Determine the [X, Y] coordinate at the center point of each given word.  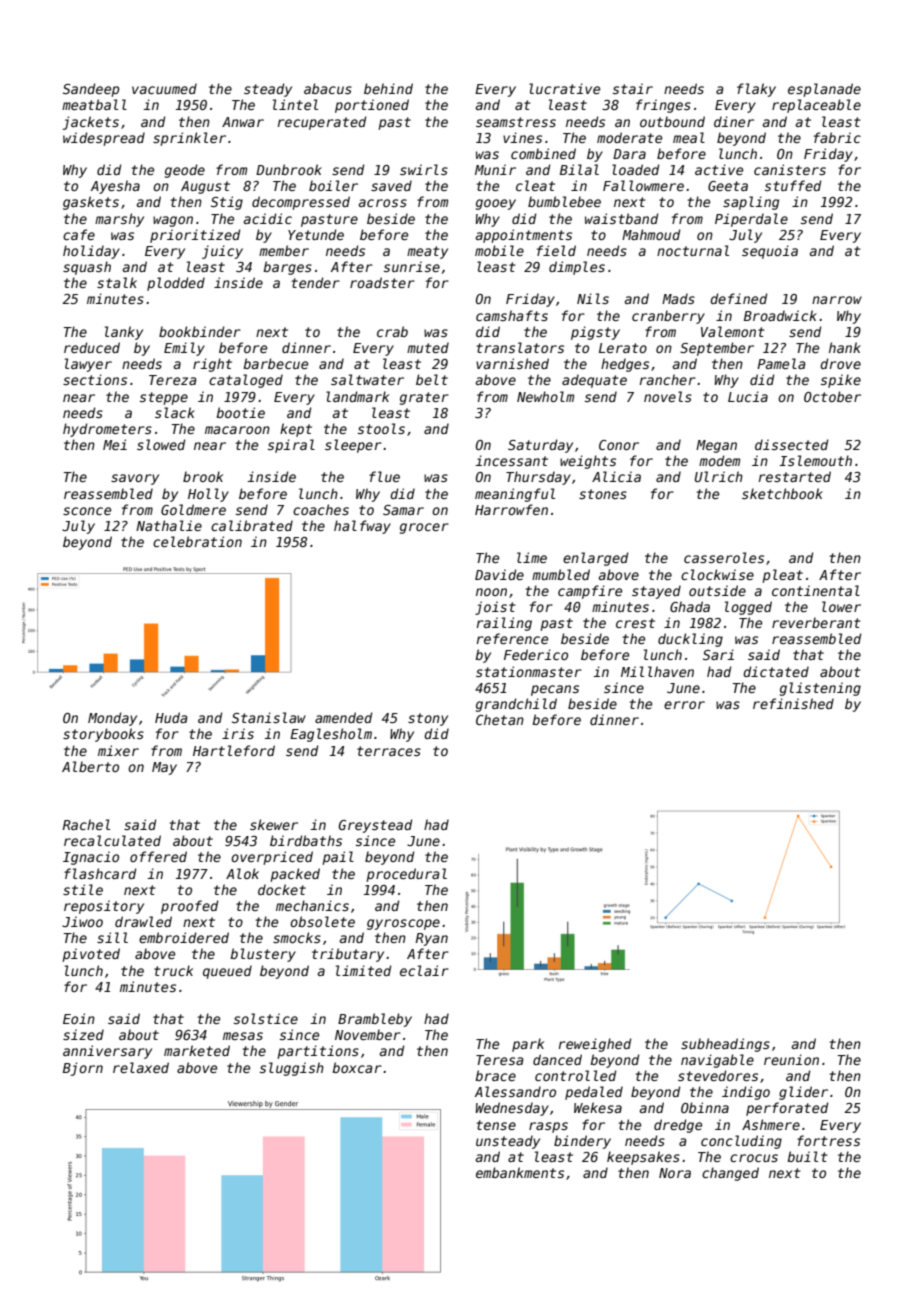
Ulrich [719, 476]
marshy [119, 220]
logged [748, 608]
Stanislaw [269, 717]
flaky [756, 90]
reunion [791, 1059]
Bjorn [83, 1069]
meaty [427, 252]
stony [428, 719]
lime [532, 557]
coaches [321, 509]
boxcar [357, 1067]
